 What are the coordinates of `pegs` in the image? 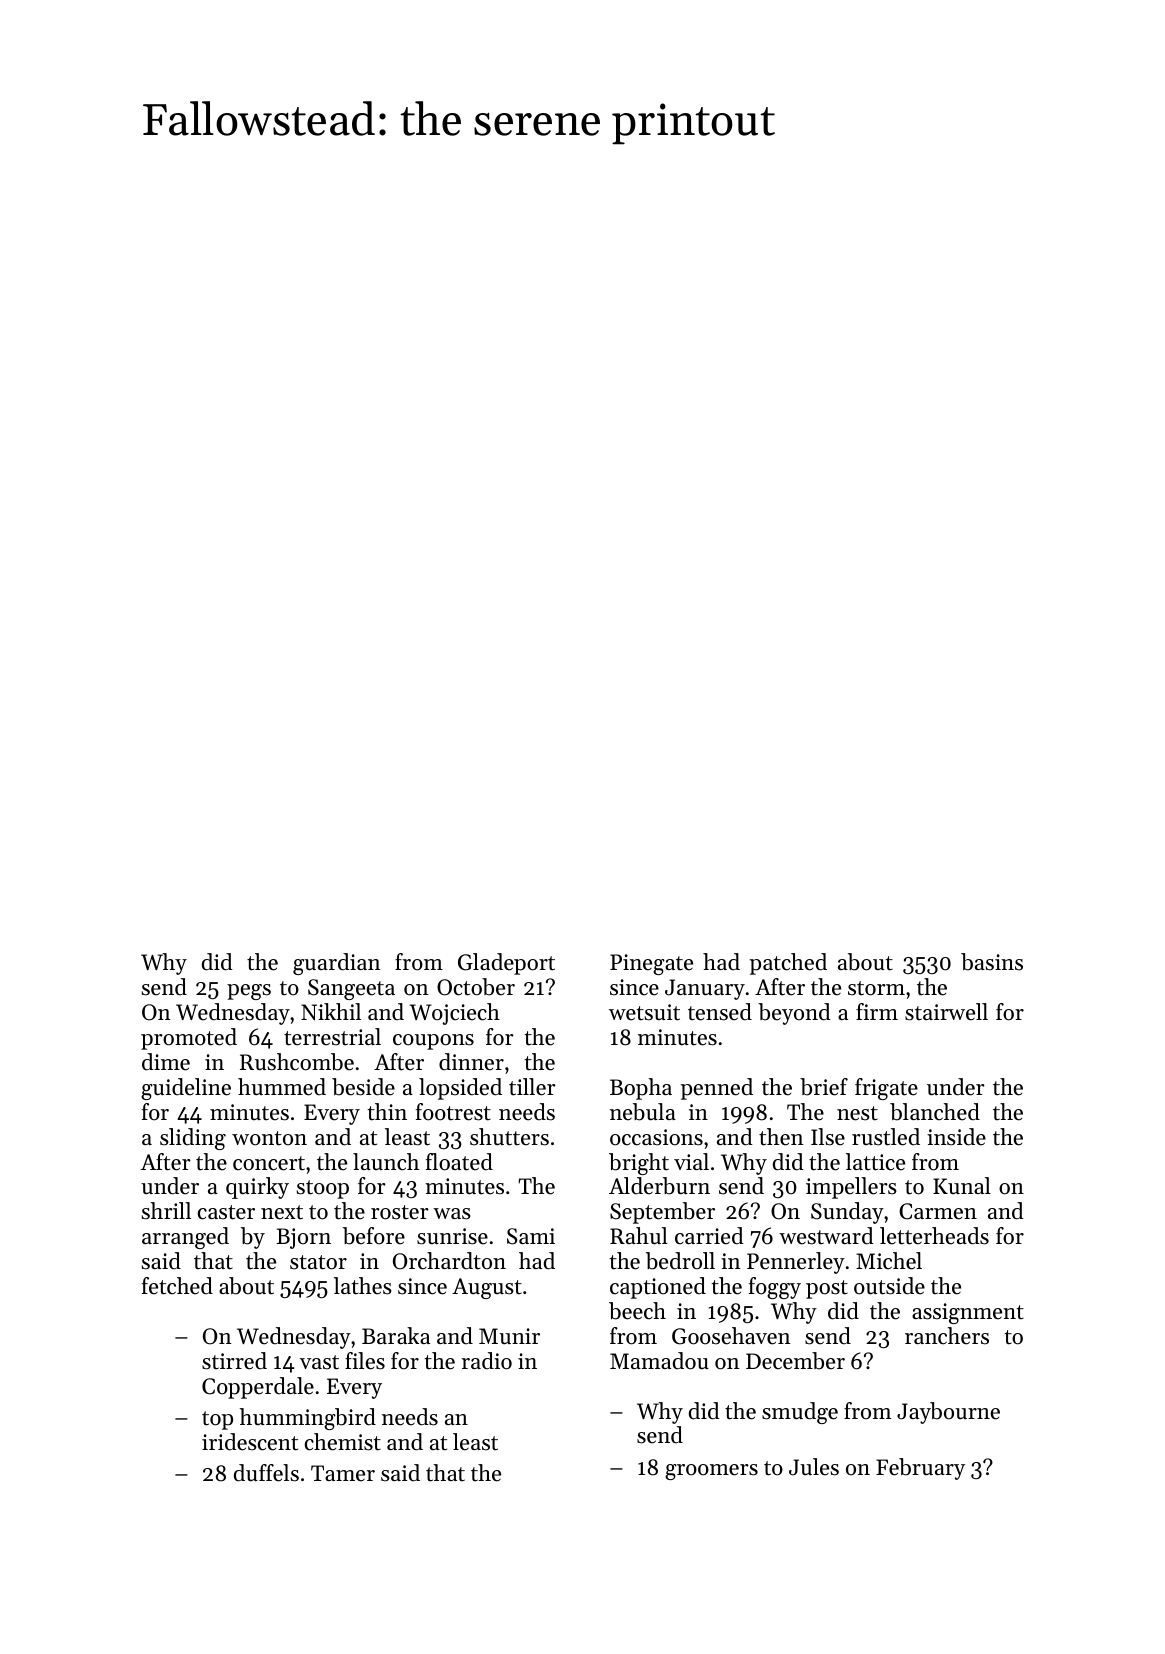 It's located at (249, 992).
